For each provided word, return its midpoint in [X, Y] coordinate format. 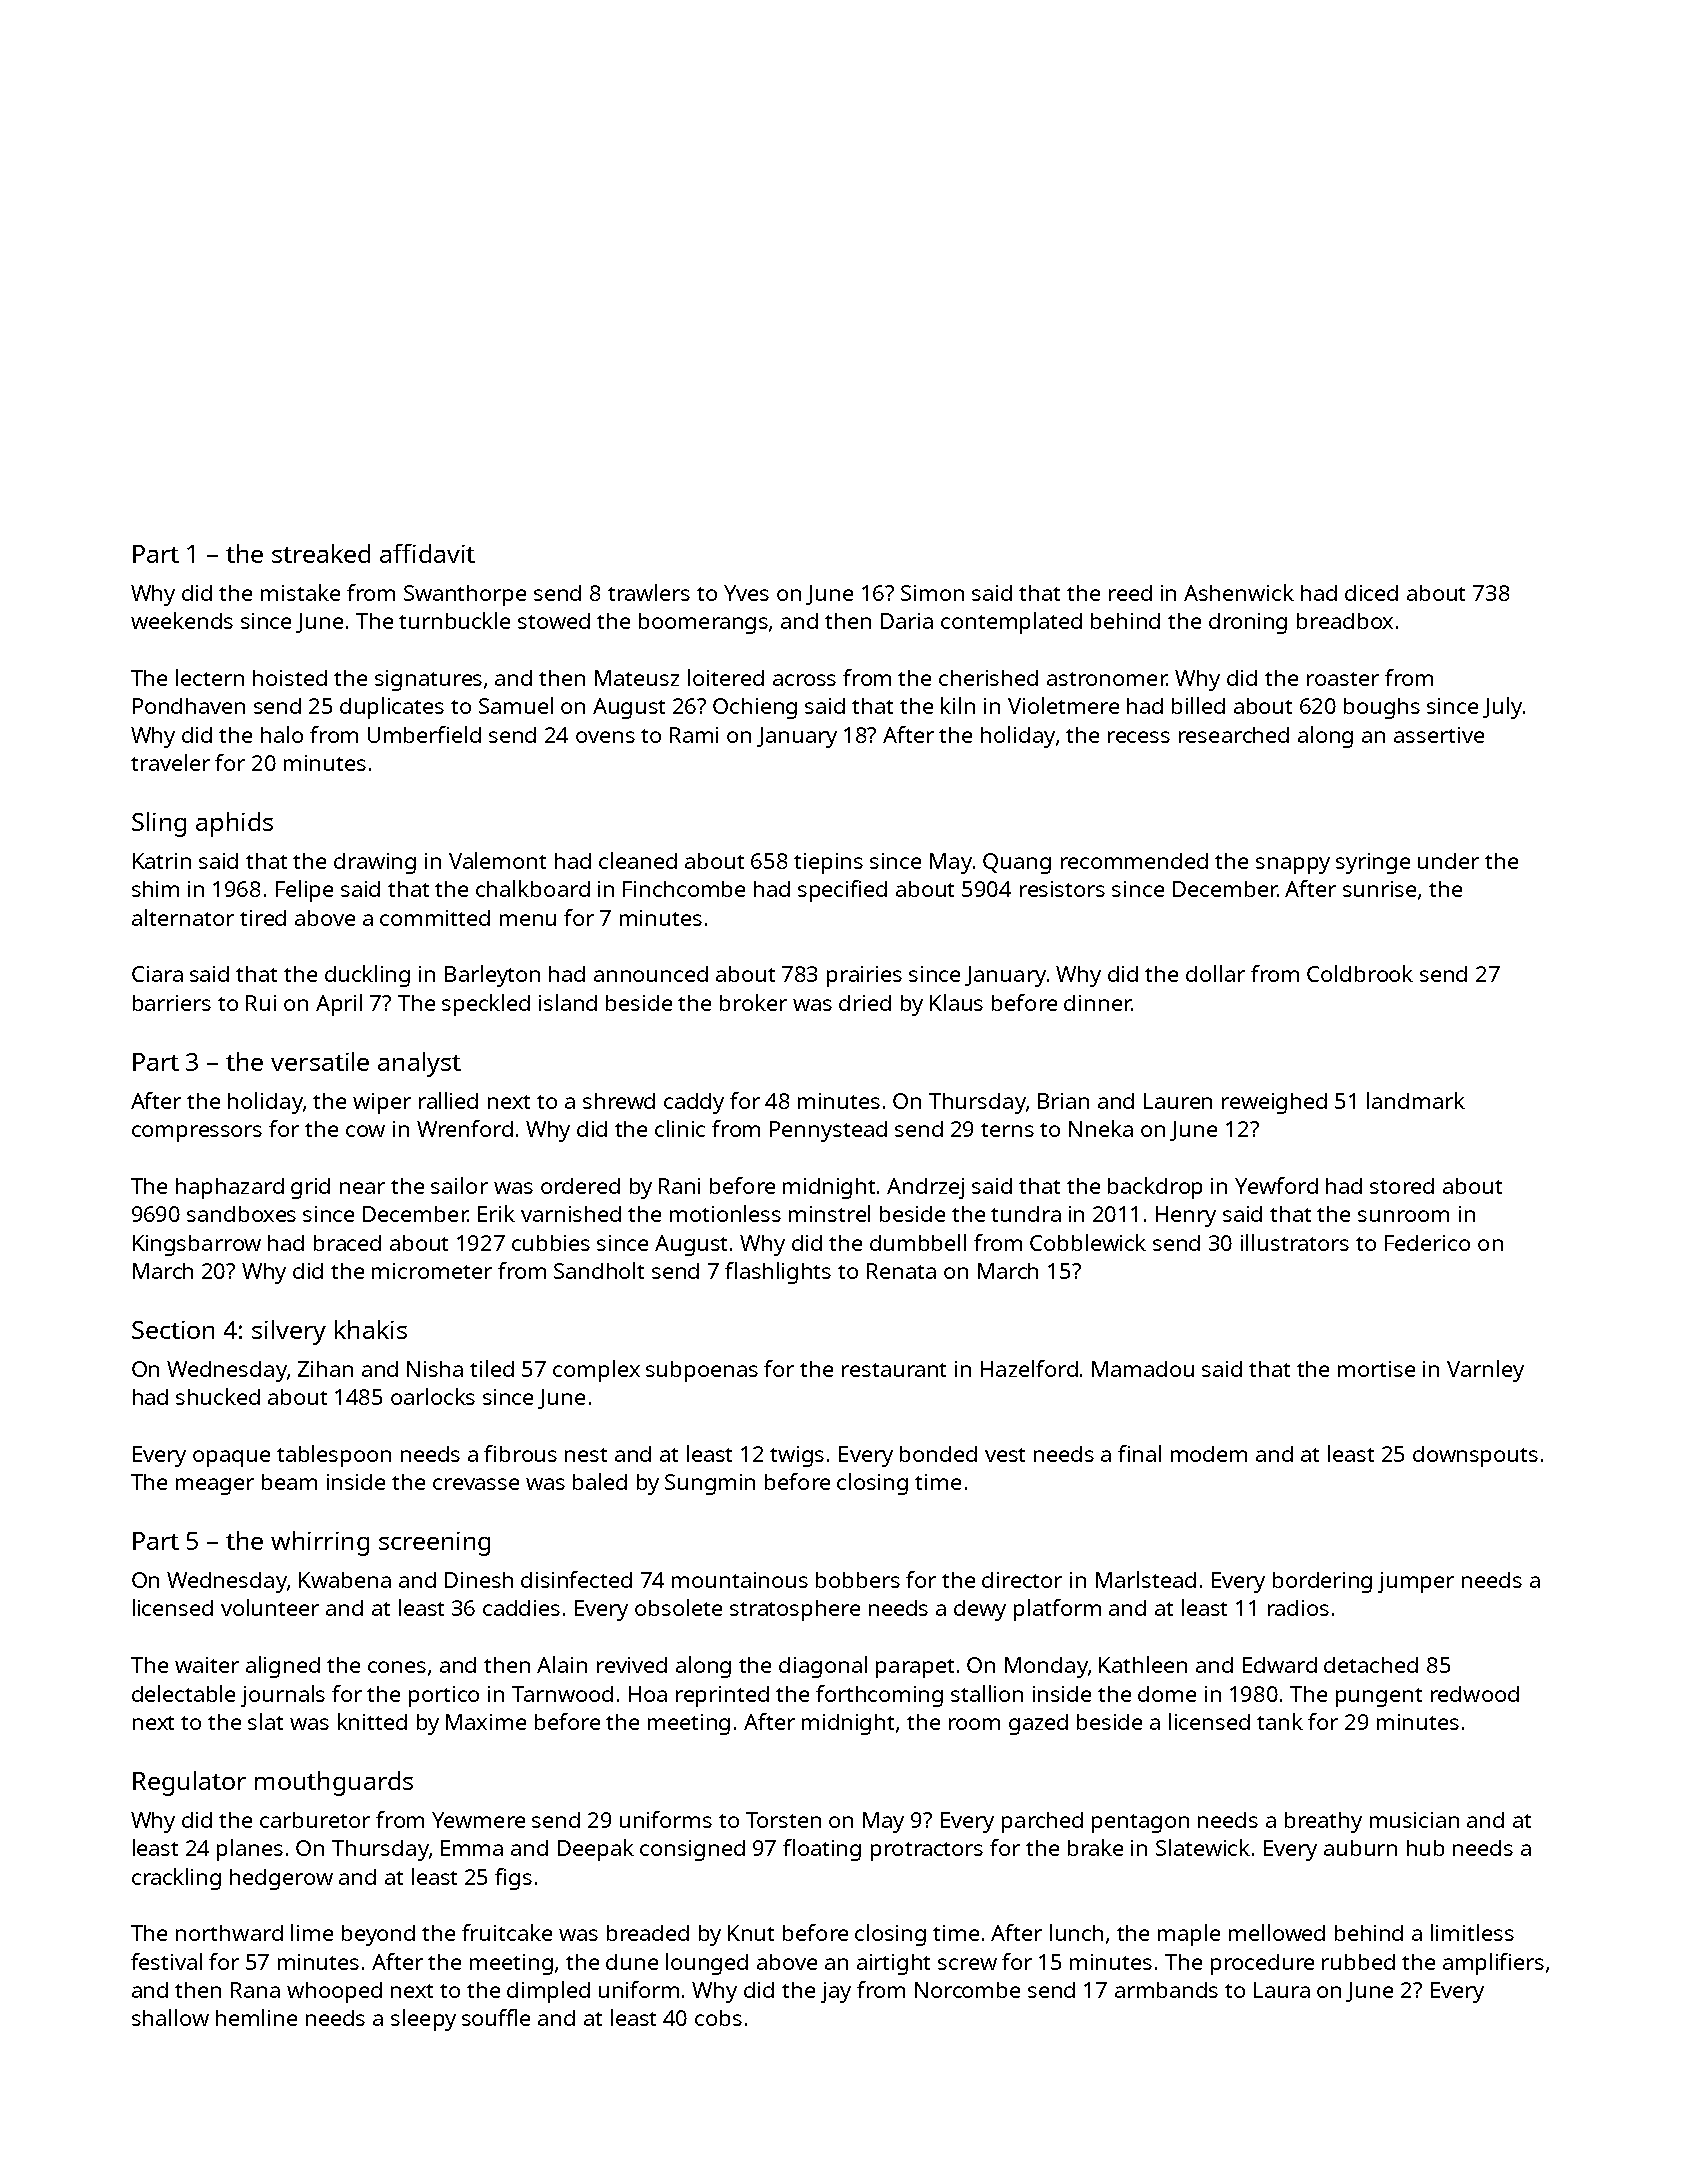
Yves [746, 593]
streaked [321, 553]
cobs [718, 2018]
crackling [176, 1879]
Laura [1282, 1990]
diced [1371, 593]
